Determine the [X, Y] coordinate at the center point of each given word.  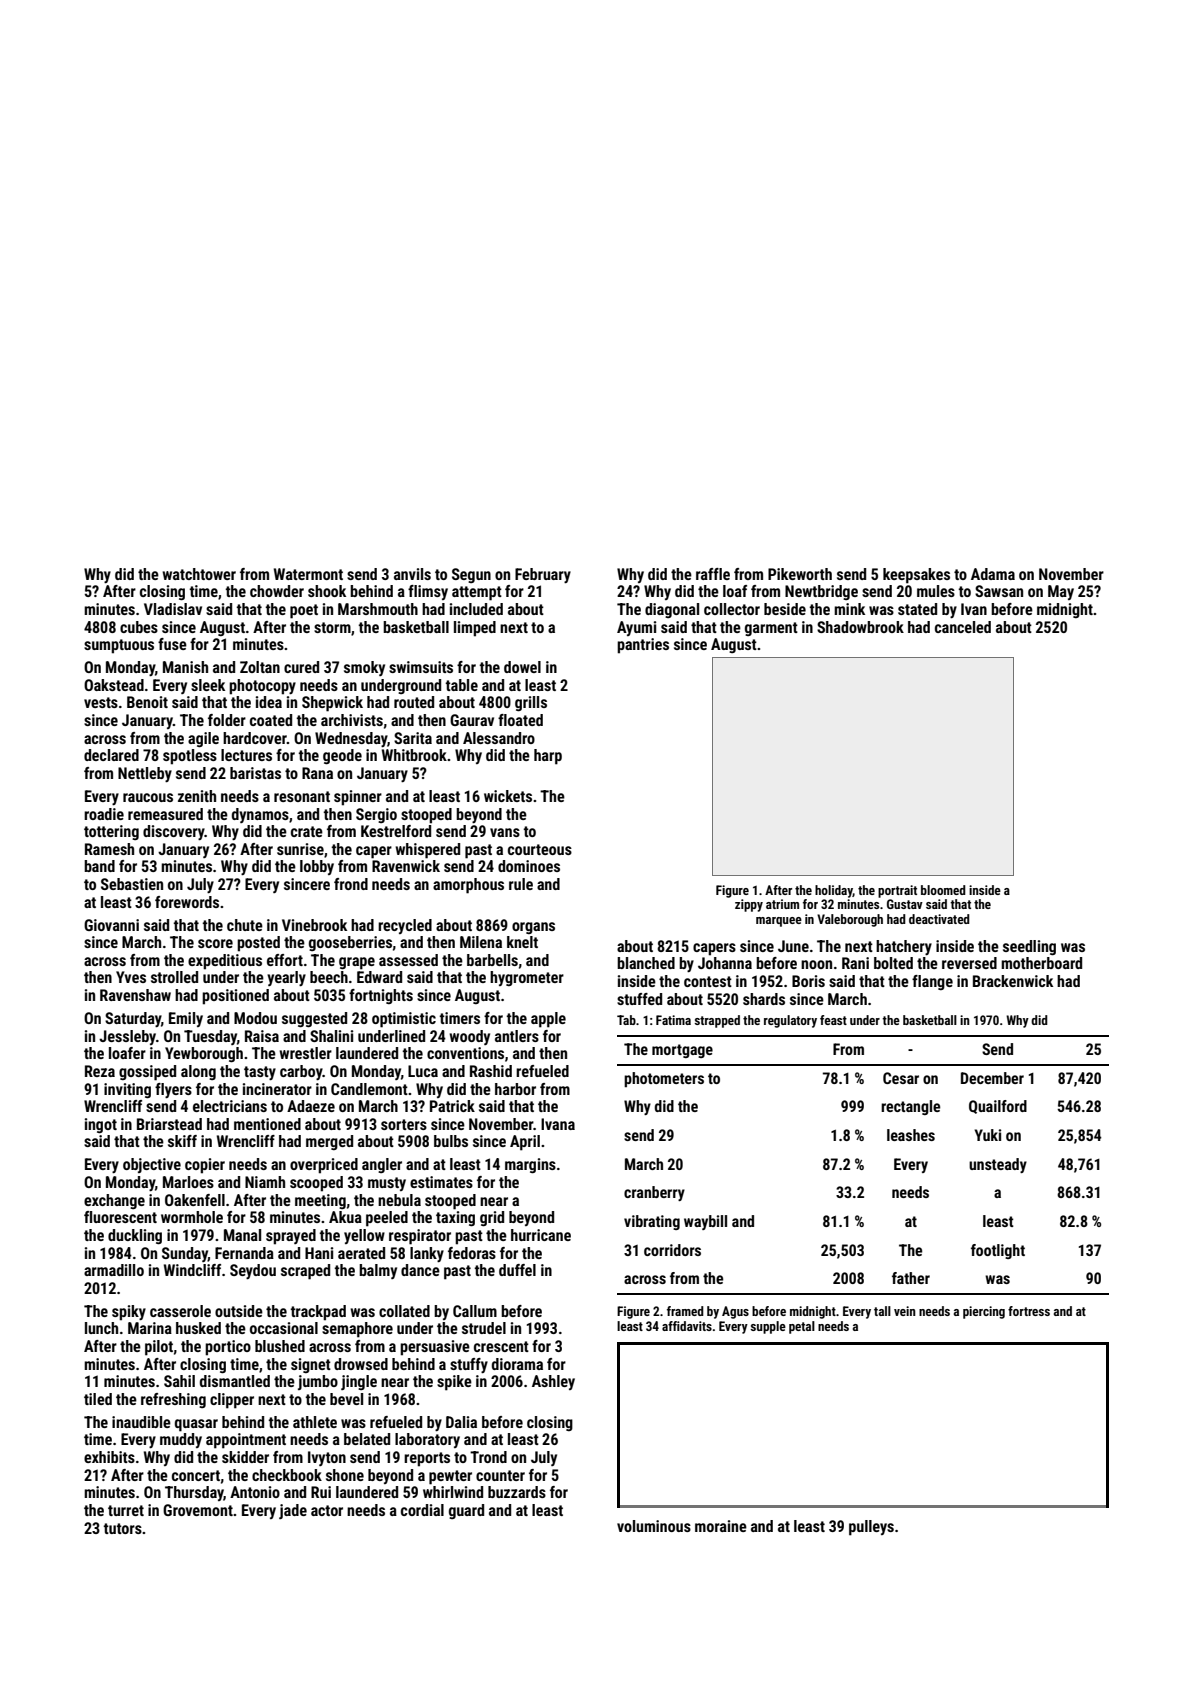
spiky [129, 1313]
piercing [984, 1312]
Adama [993, 574]
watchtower [199, 574]
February [543, 575]
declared [111, 755]
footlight [998, 1251]
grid [492, 1219]
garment [771, 629]
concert [196, 1475]
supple [768, 1327]
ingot [101, 1126]
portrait [897, 891]
